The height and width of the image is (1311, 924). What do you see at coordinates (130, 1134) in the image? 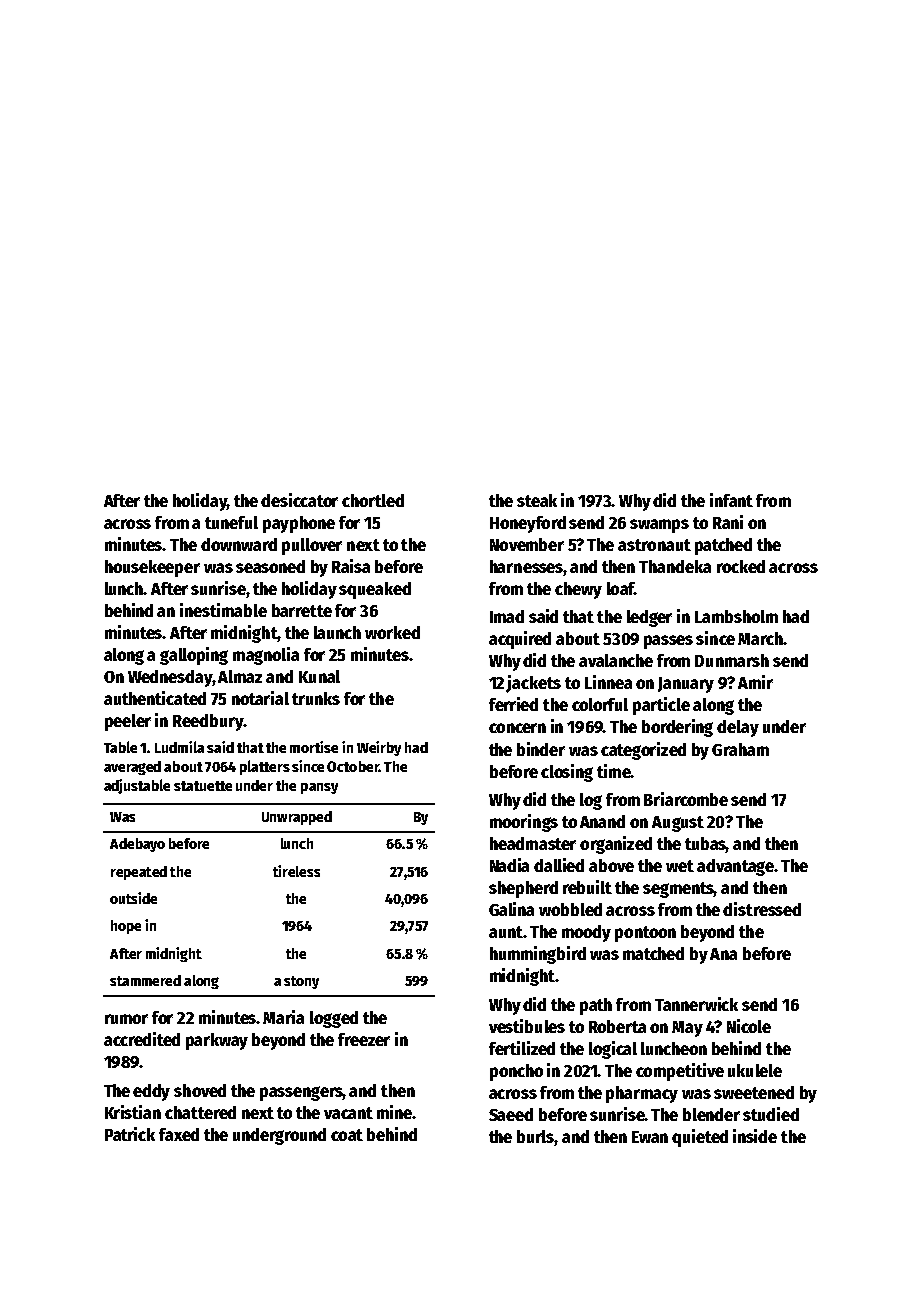
I see `Patrick` at bounding box center [130, 1134].
